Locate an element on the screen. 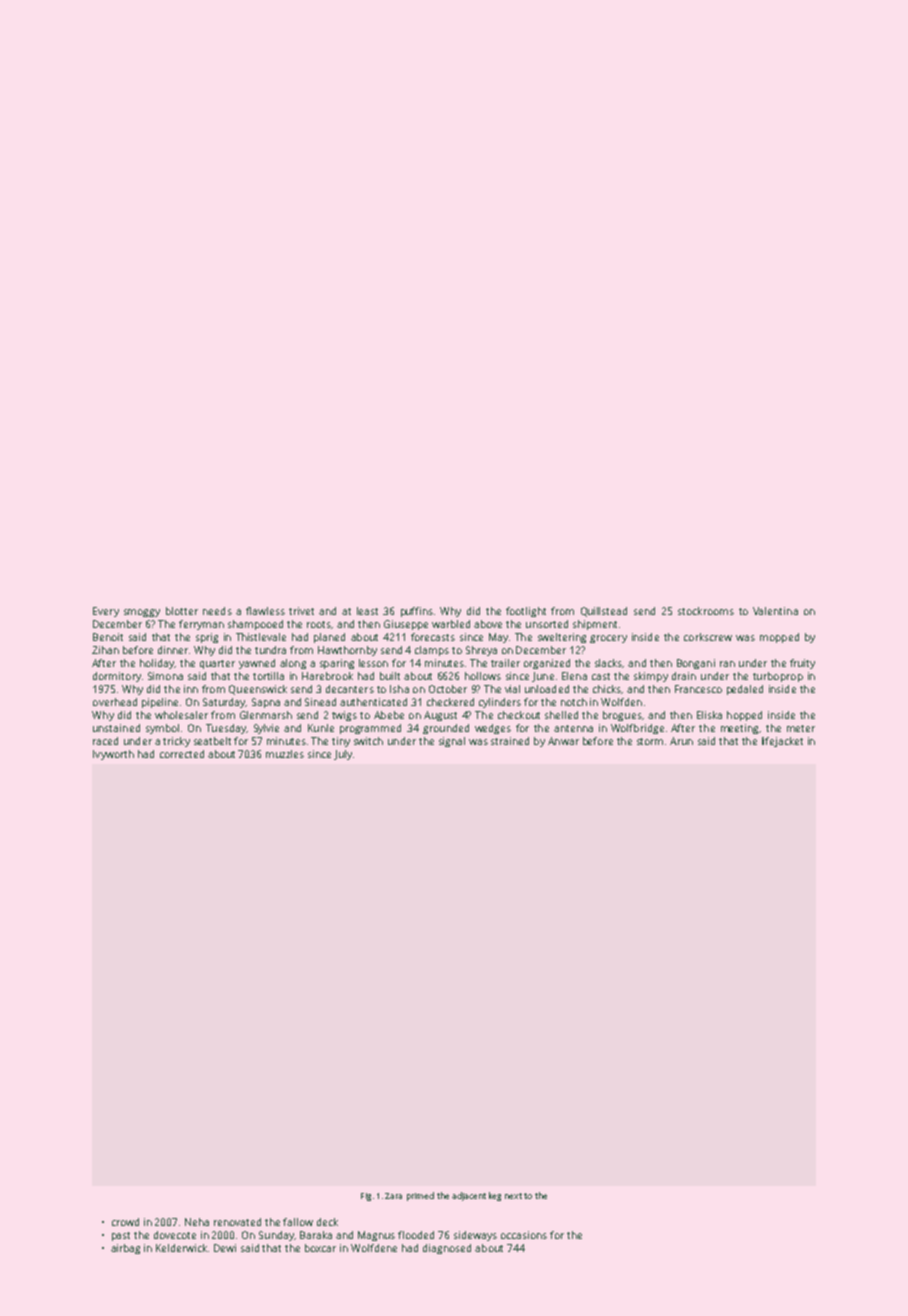  Francesco is located at coordinates (698, 689).
